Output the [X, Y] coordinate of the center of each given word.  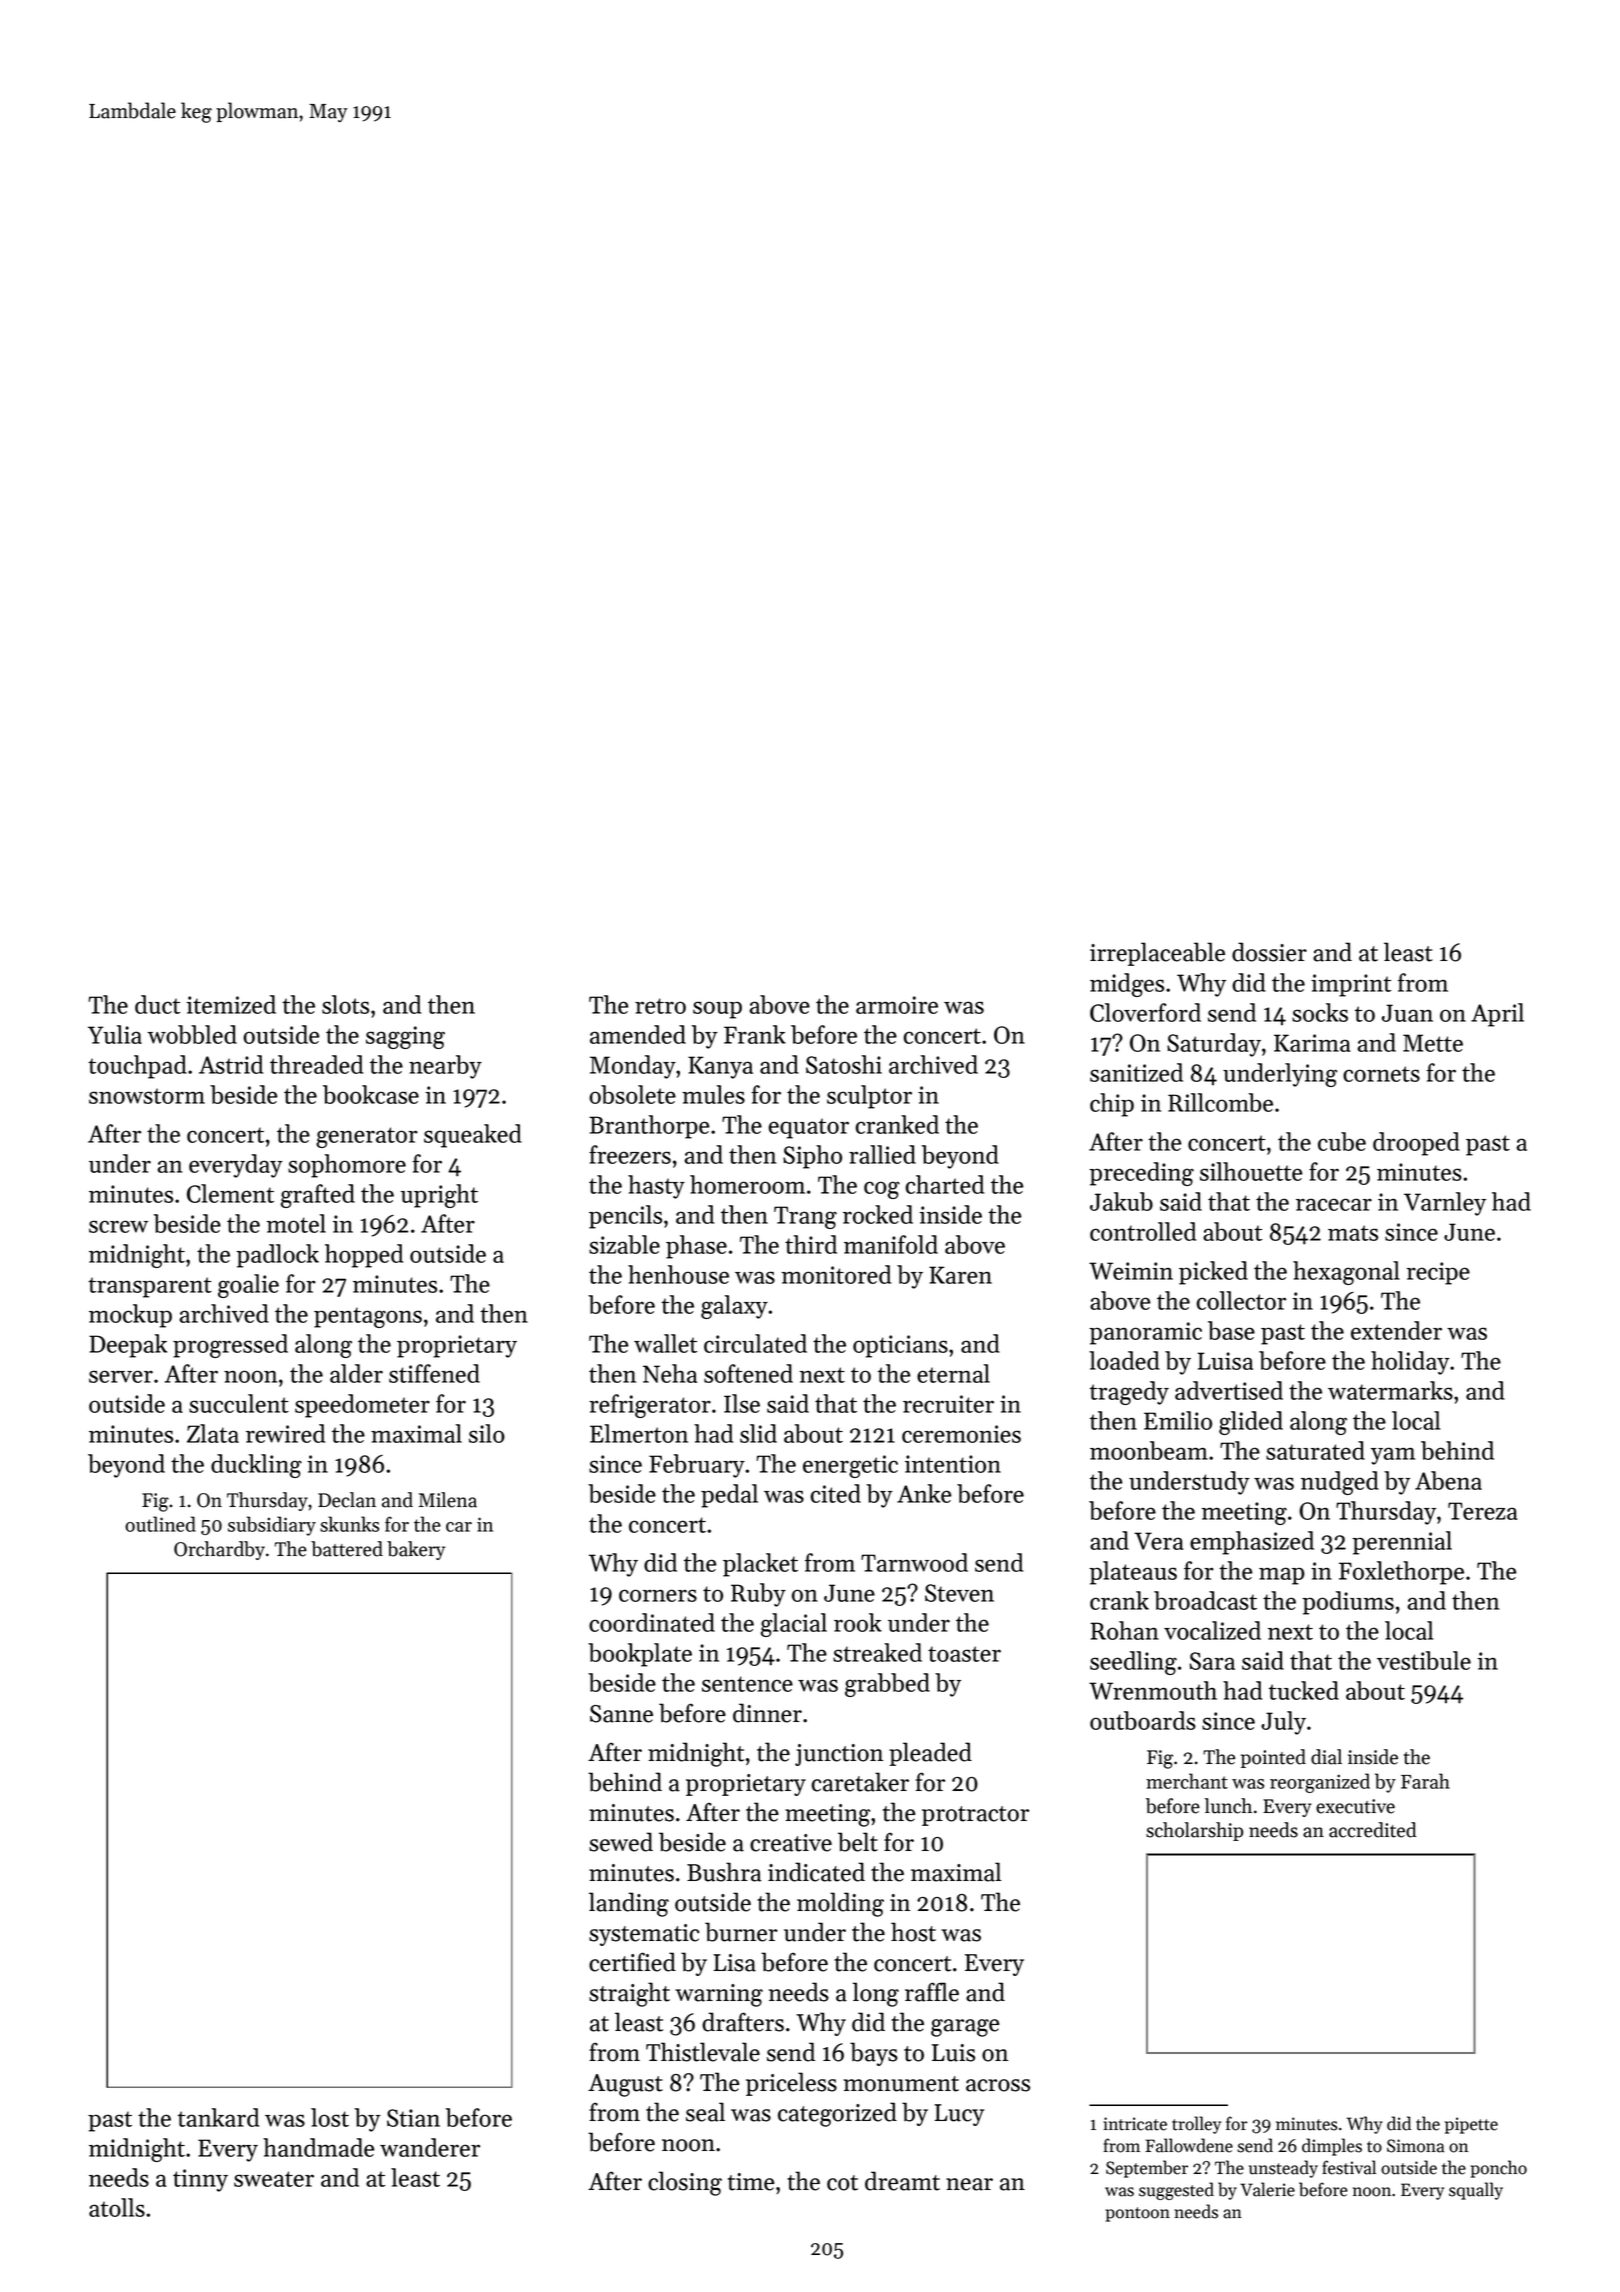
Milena [448, 1500]
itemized [231, 1004]
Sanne [621, 1714]
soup [717, 1010]
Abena [1448, 1480]
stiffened [434, 1373]
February [697, 1466]
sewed [621, 1842]
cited [836, 1493]
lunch [1228, 1806]
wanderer [430, 2147]
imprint [1351, 985]
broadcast [1205, 1600]
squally [1476, 2191]
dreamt [902, 2181]
